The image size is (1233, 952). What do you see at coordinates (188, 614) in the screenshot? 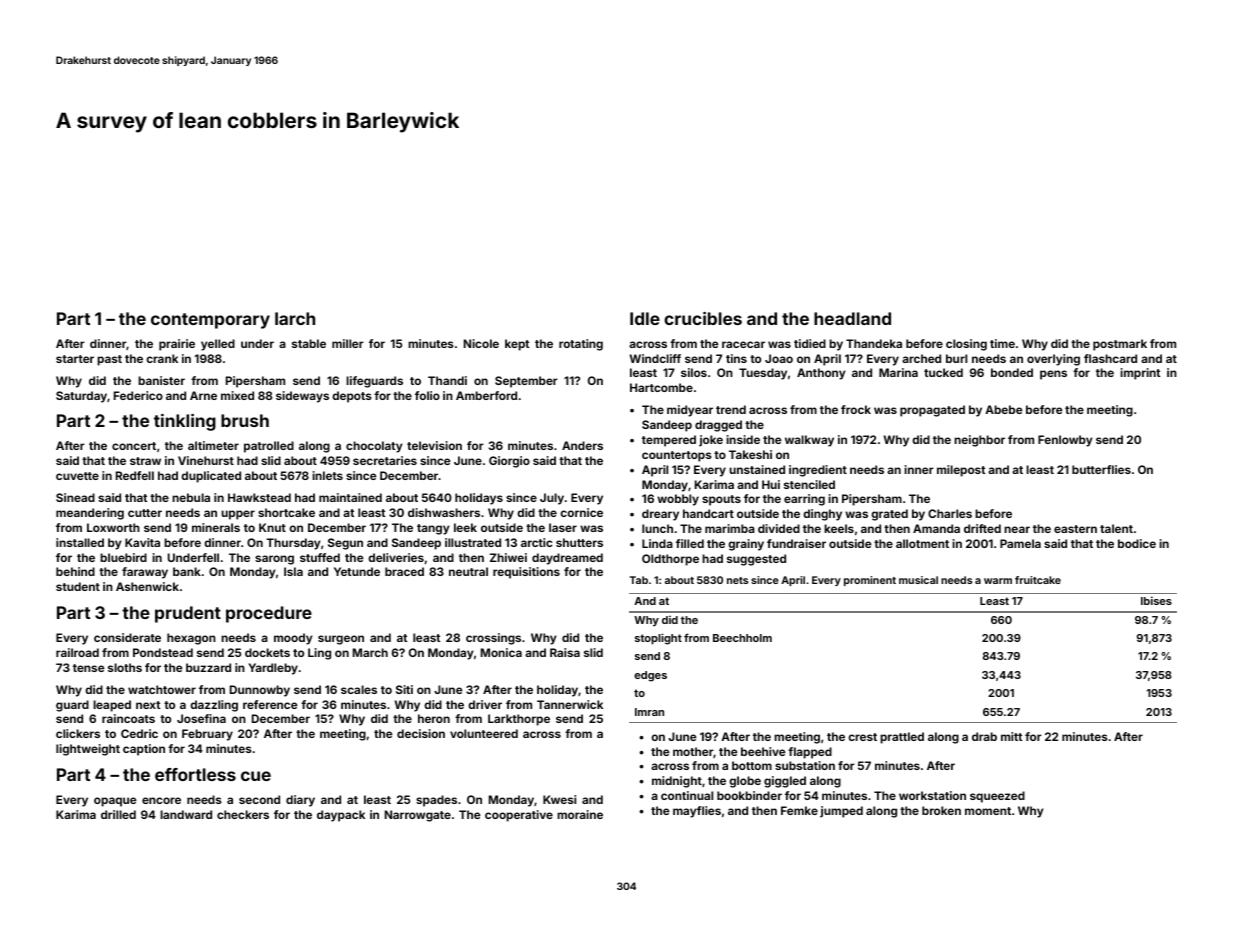
I see `prudent` at bounding box center [188, 614].
